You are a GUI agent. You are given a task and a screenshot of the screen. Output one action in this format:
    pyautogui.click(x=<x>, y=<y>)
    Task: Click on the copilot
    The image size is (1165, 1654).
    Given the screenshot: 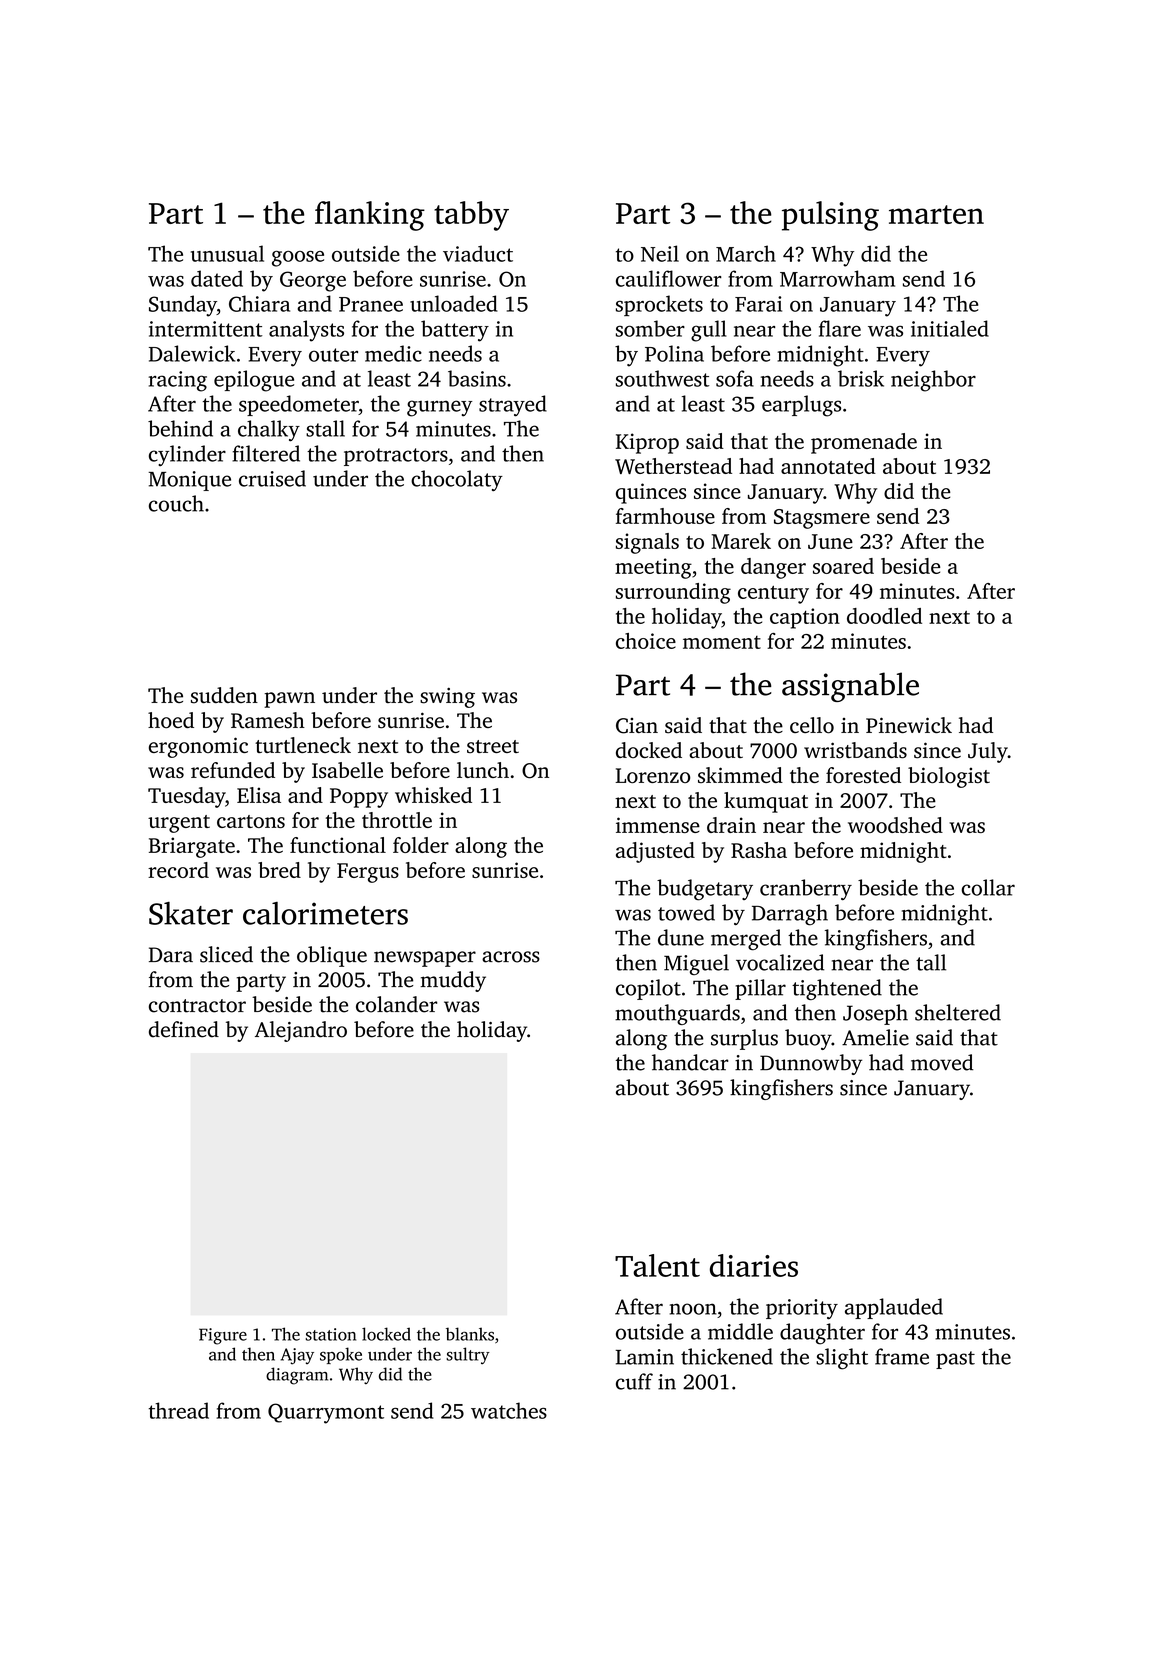 What is the action you would take?
    pyautogui.click(x=648, y=989)
